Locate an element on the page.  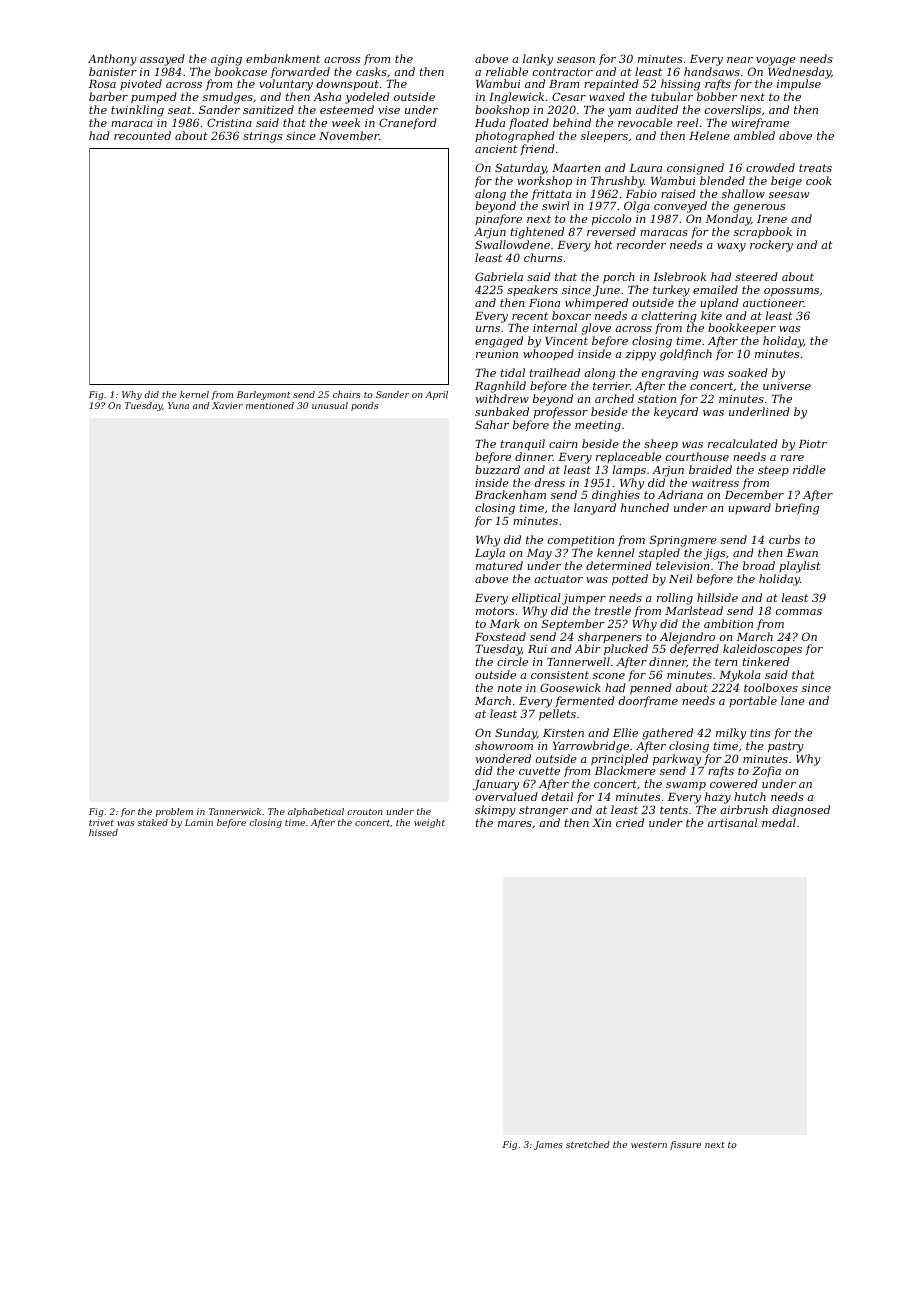
Xavier is located at coordinates (227, 405).
